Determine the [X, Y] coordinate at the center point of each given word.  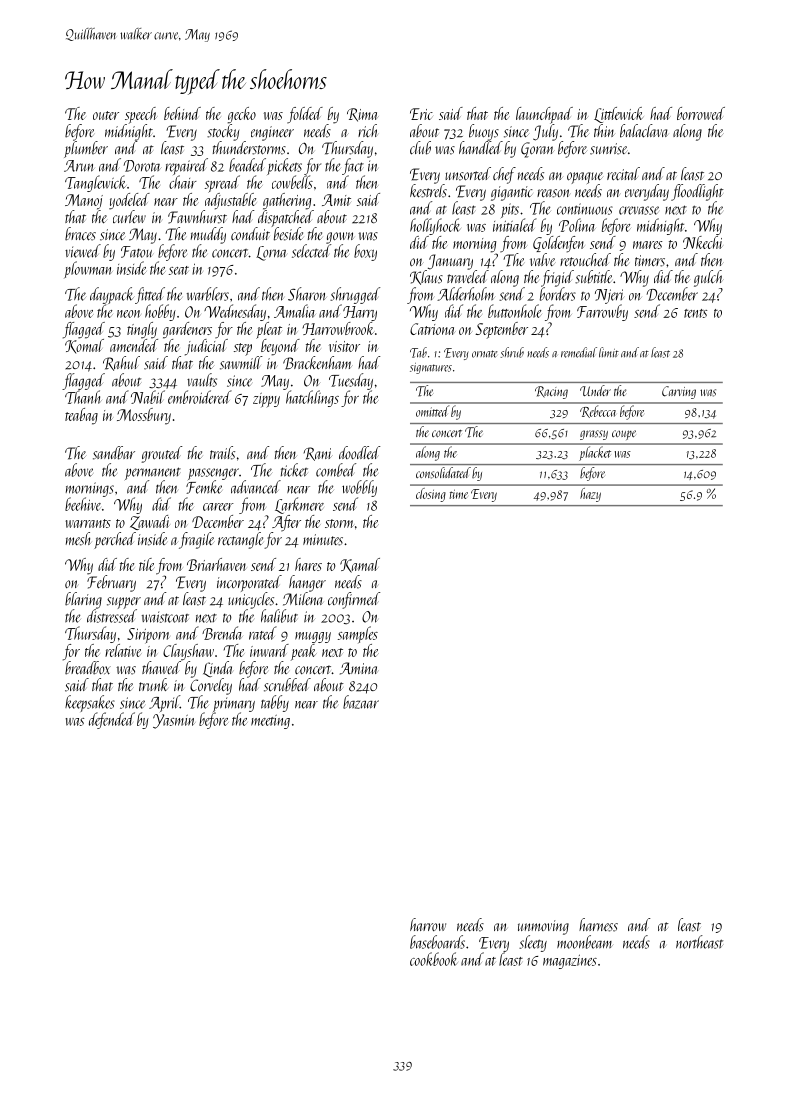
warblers [208, 294]
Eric [421, 114]
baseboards [437, 942]
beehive [83, 504]
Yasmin [174, 721]
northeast [699, 942]
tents [695, 313]
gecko [242, 115]
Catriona [433, 329]
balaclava [644, 131]
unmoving [543, 927]
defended [112, 721]
